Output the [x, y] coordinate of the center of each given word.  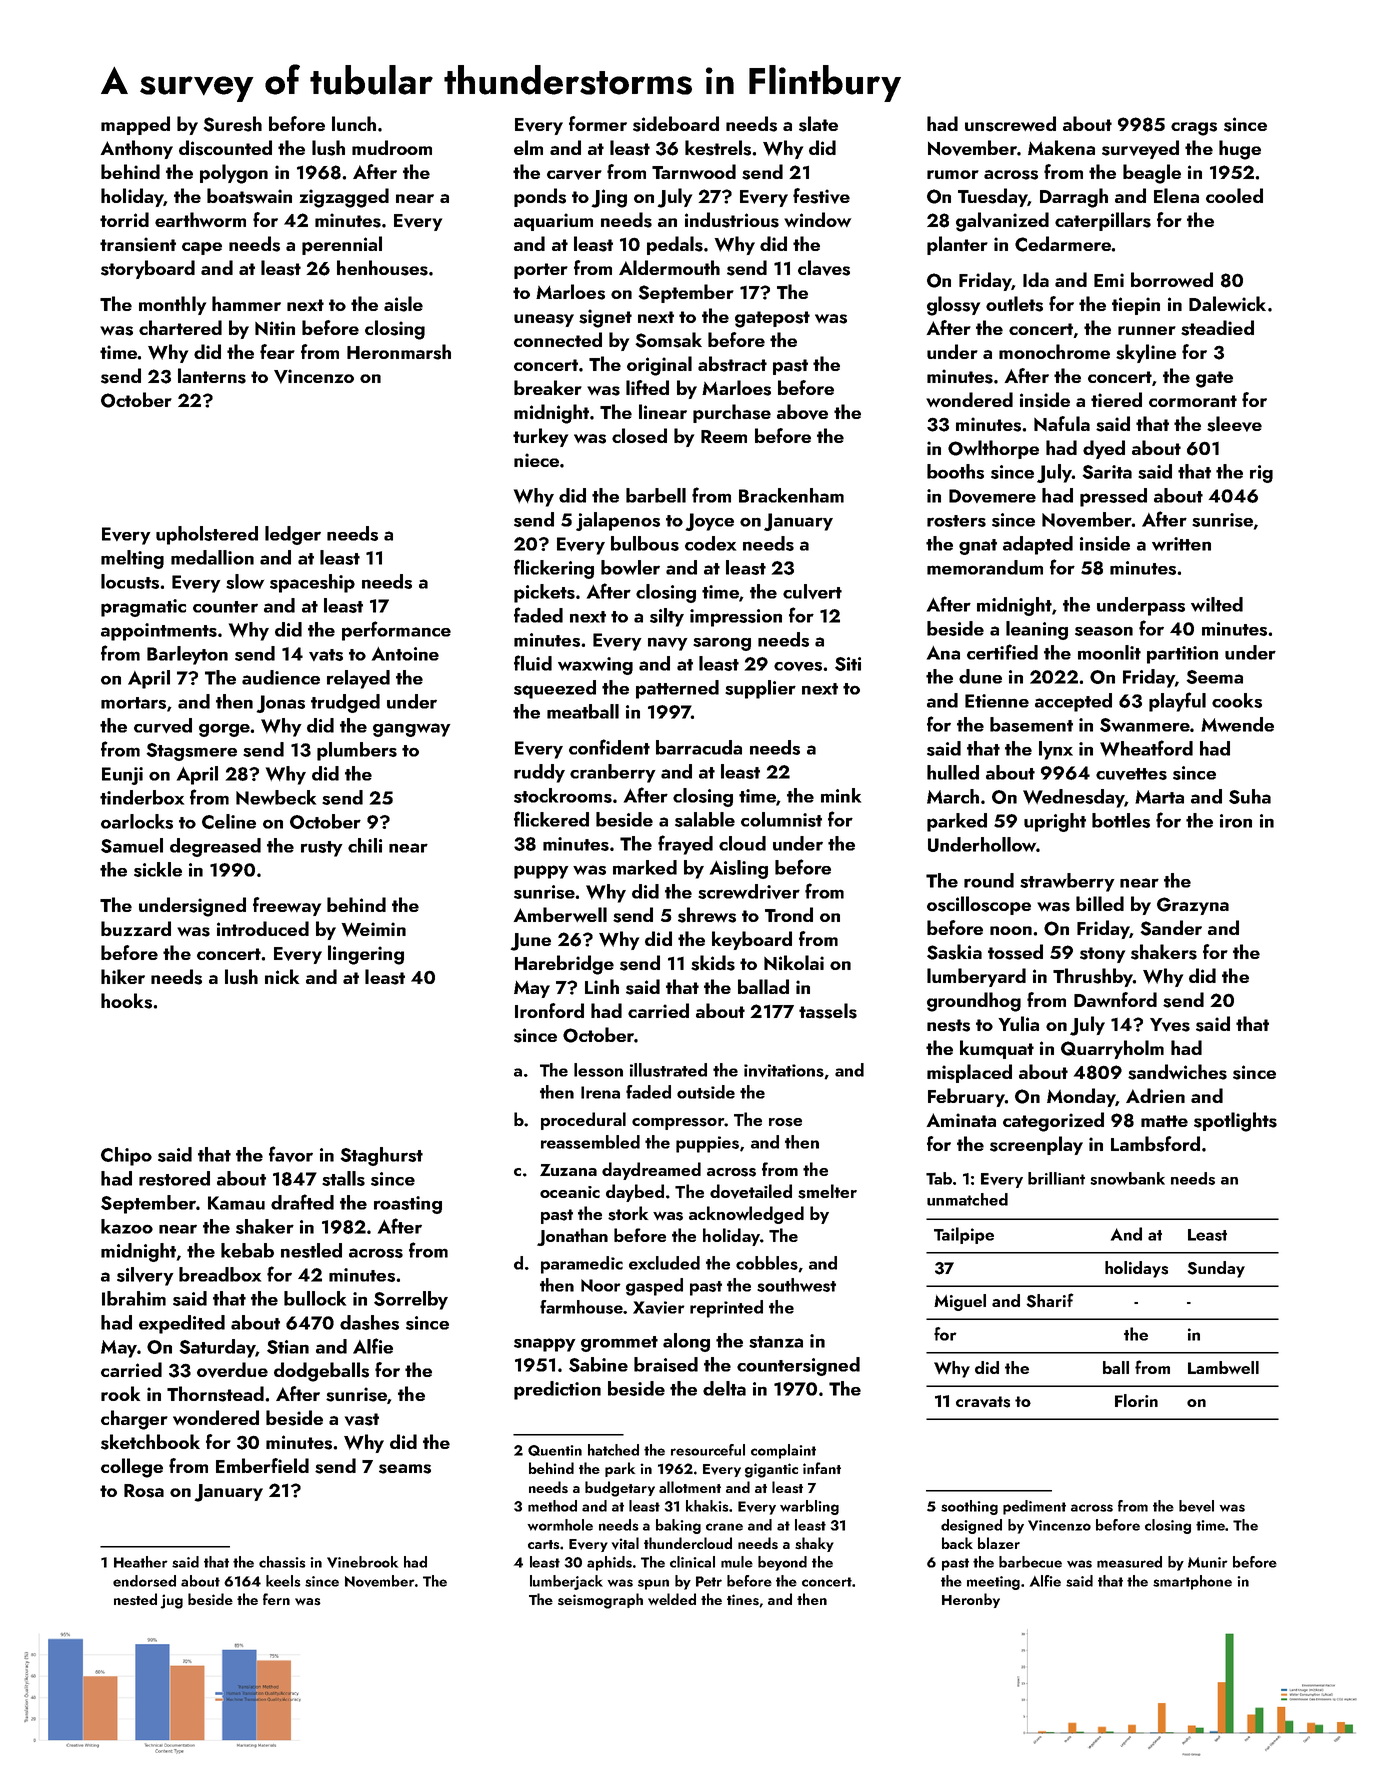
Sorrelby [411, 1300]
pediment [1034, 1507]
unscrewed [1010, 124]
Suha [1250, 796]
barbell [656, 495]
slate [818, 124]
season [1104, 631]
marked [645, 867]
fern [276, 1599]
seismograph [600, 1601]
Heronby [971, 1600]
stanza [776, 1342]
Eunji [122, 776]
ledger [293, 535]
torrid [124, 219]
